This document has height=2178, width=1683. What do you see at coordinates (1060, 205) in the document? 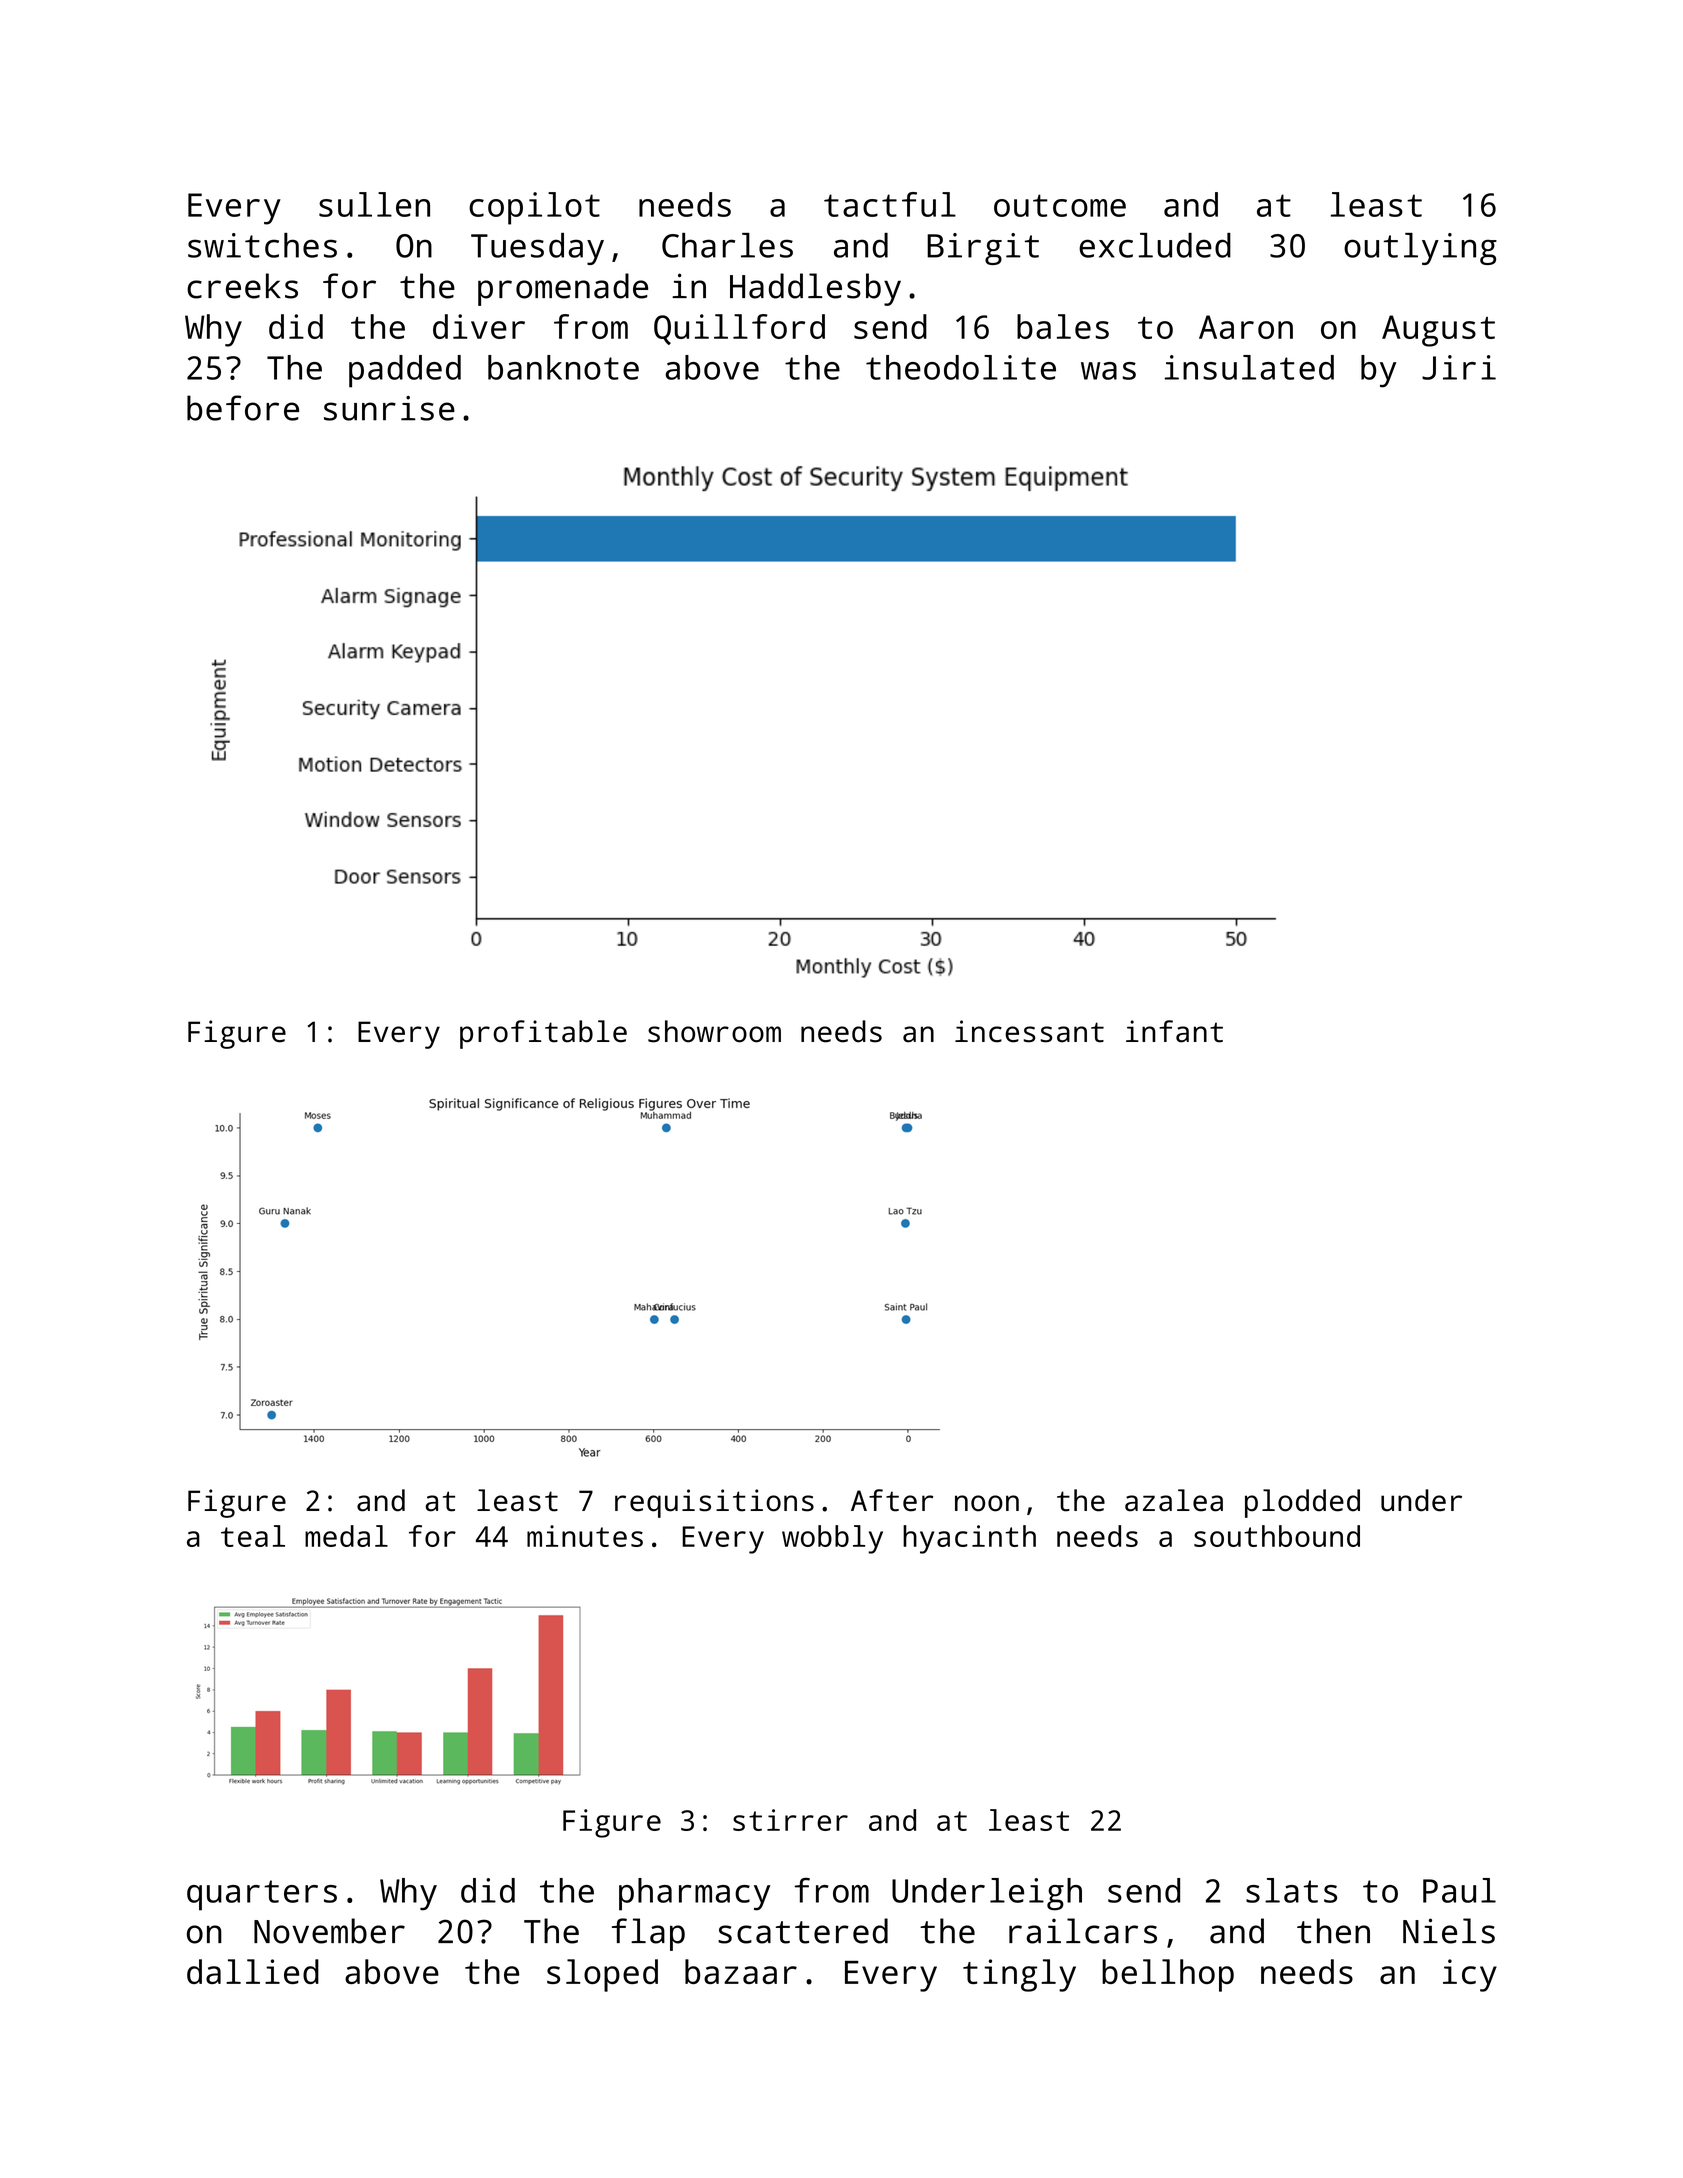
I see `outcome` at bounding box center [1060, 205].
